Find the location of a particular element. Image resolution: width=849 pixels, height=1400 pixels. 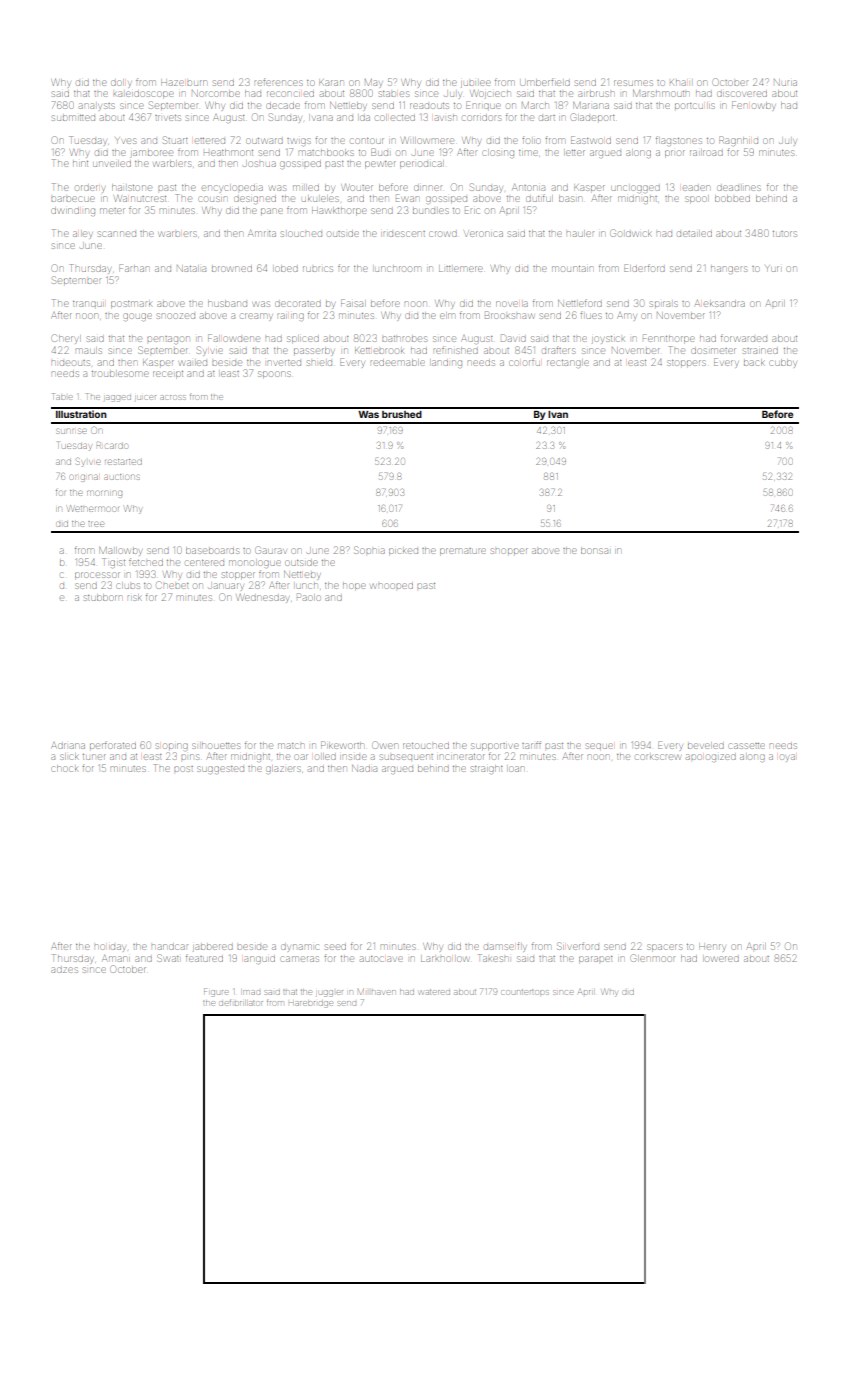

adzes is located at coordinates (65, 970).
